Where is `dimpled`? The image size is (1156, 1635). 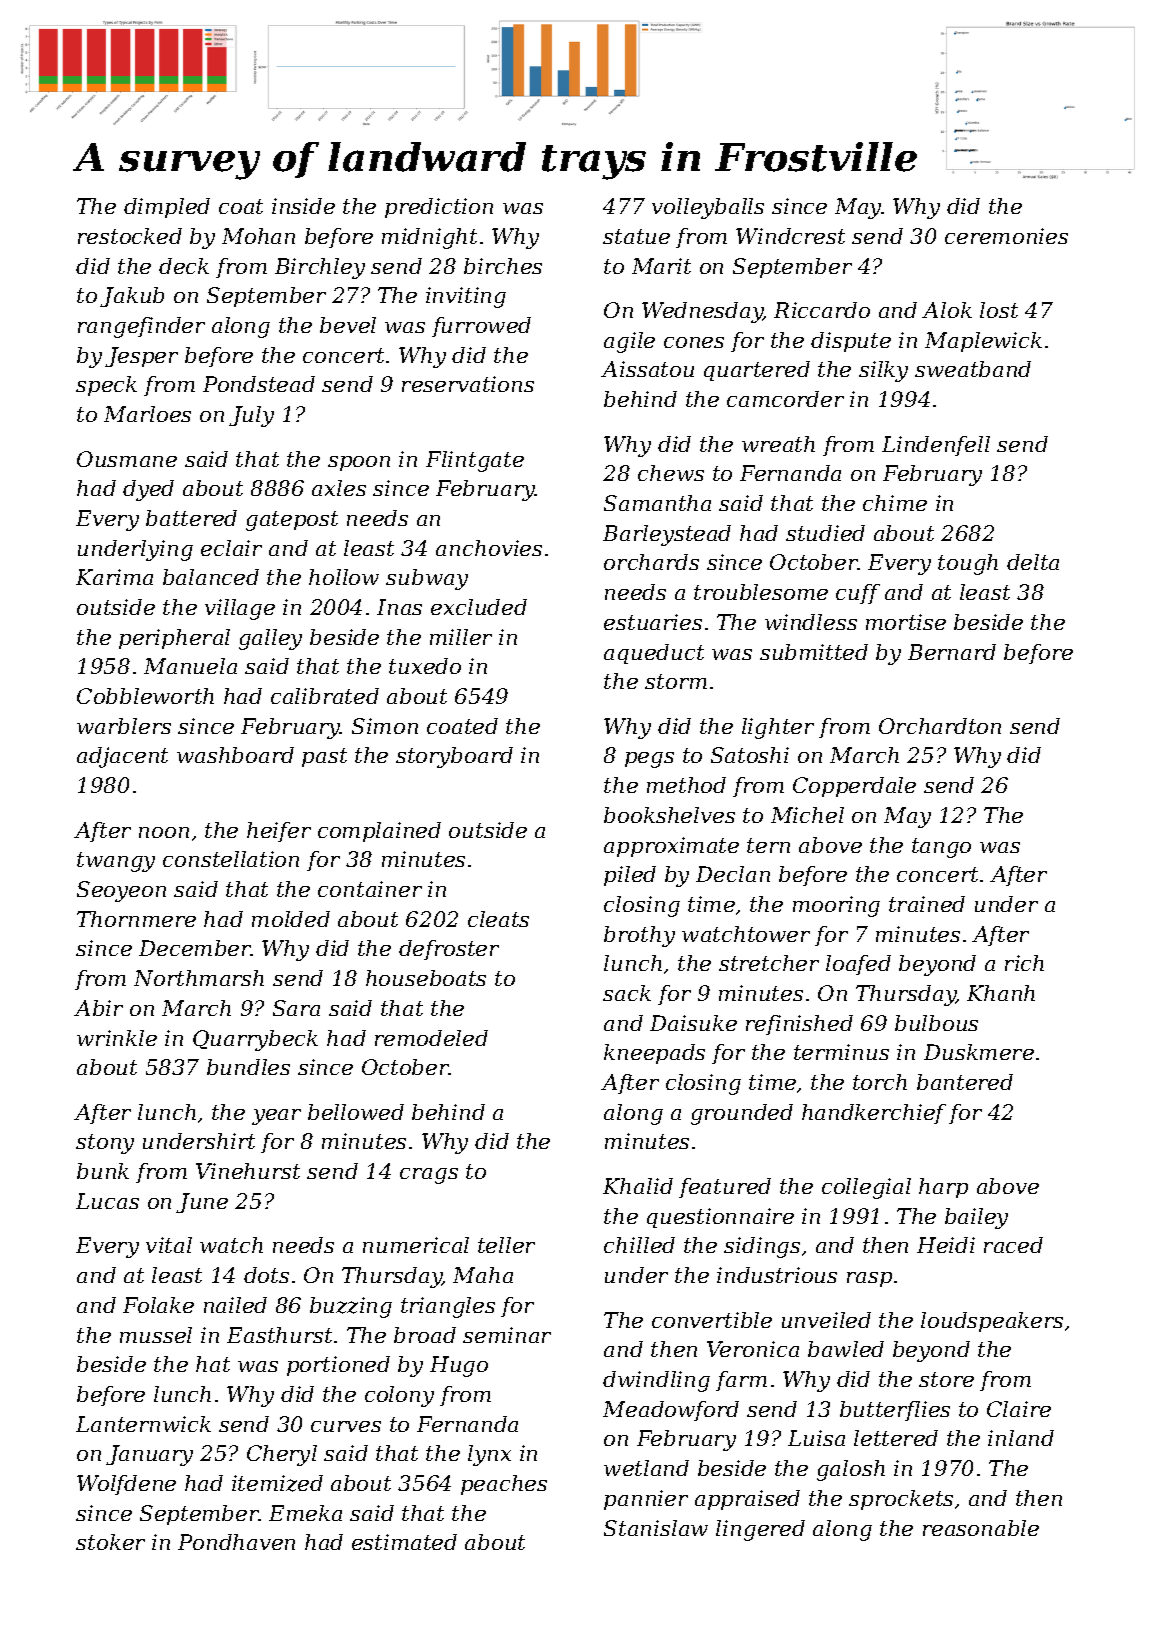 dimpled is located at coordinates (167, 208).
